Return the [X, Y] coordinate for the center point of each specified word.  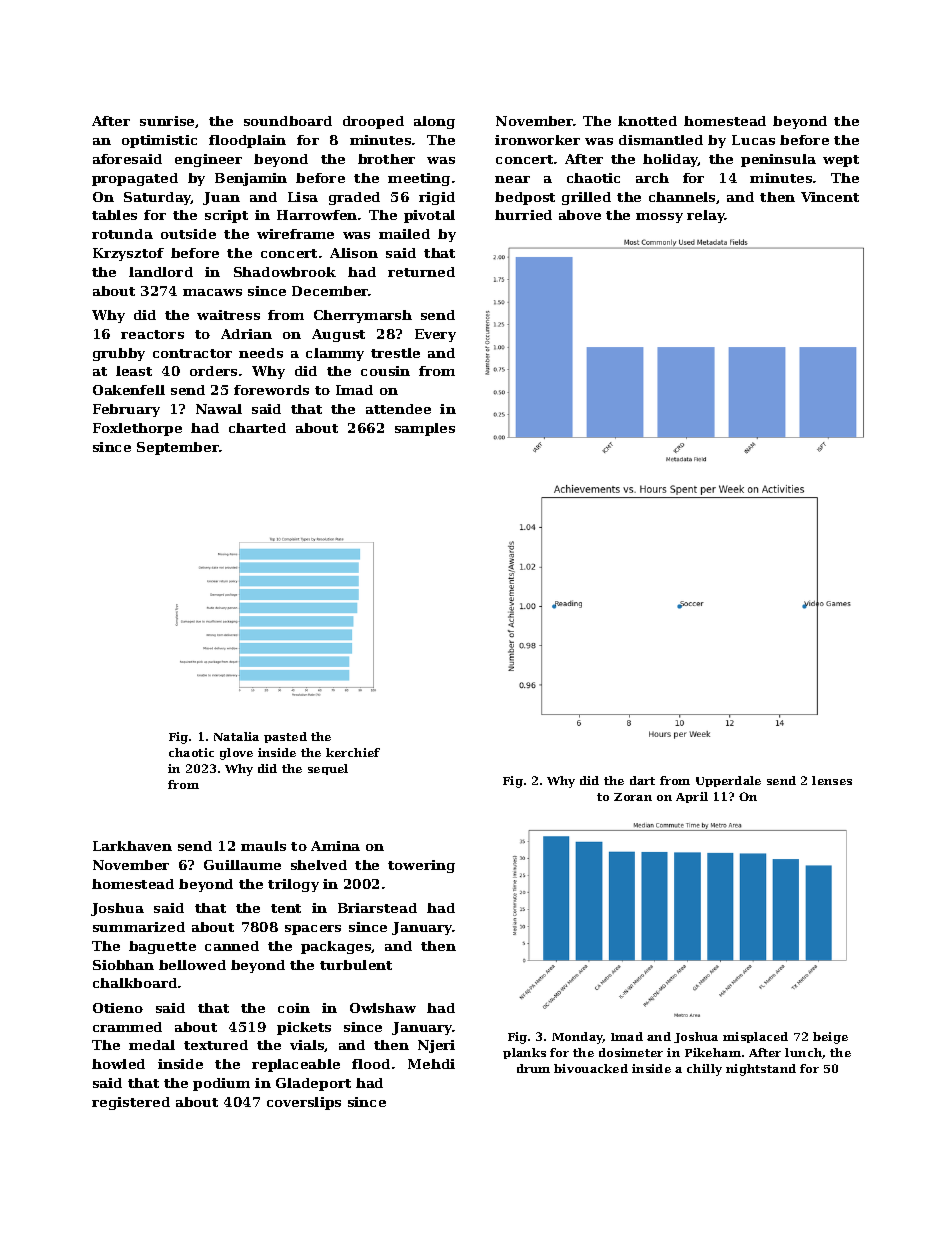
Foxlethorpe [137, 429]
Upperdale [728, 781]
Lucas [753, 140]
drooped [373, 122]
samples [425, 429]
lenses [832, 780]
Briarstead [377, 908]
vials [307, 1046]
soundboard [288, 121]
